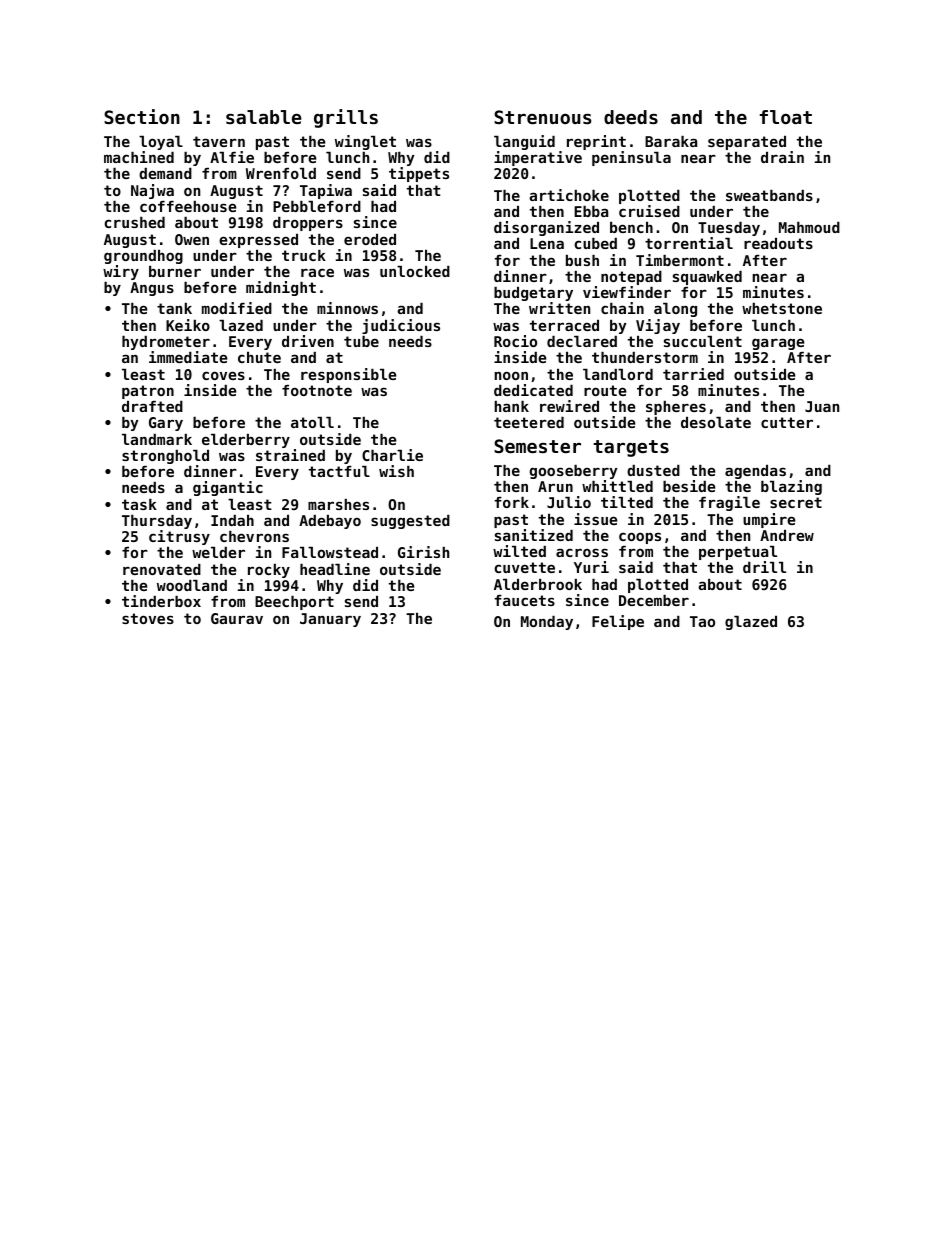 The height and width of the screenshot is (1233, 952). What do you see at coordinates (769, 520) in the screenshot?
I see `umpire` at bounding box center [769, 520].
